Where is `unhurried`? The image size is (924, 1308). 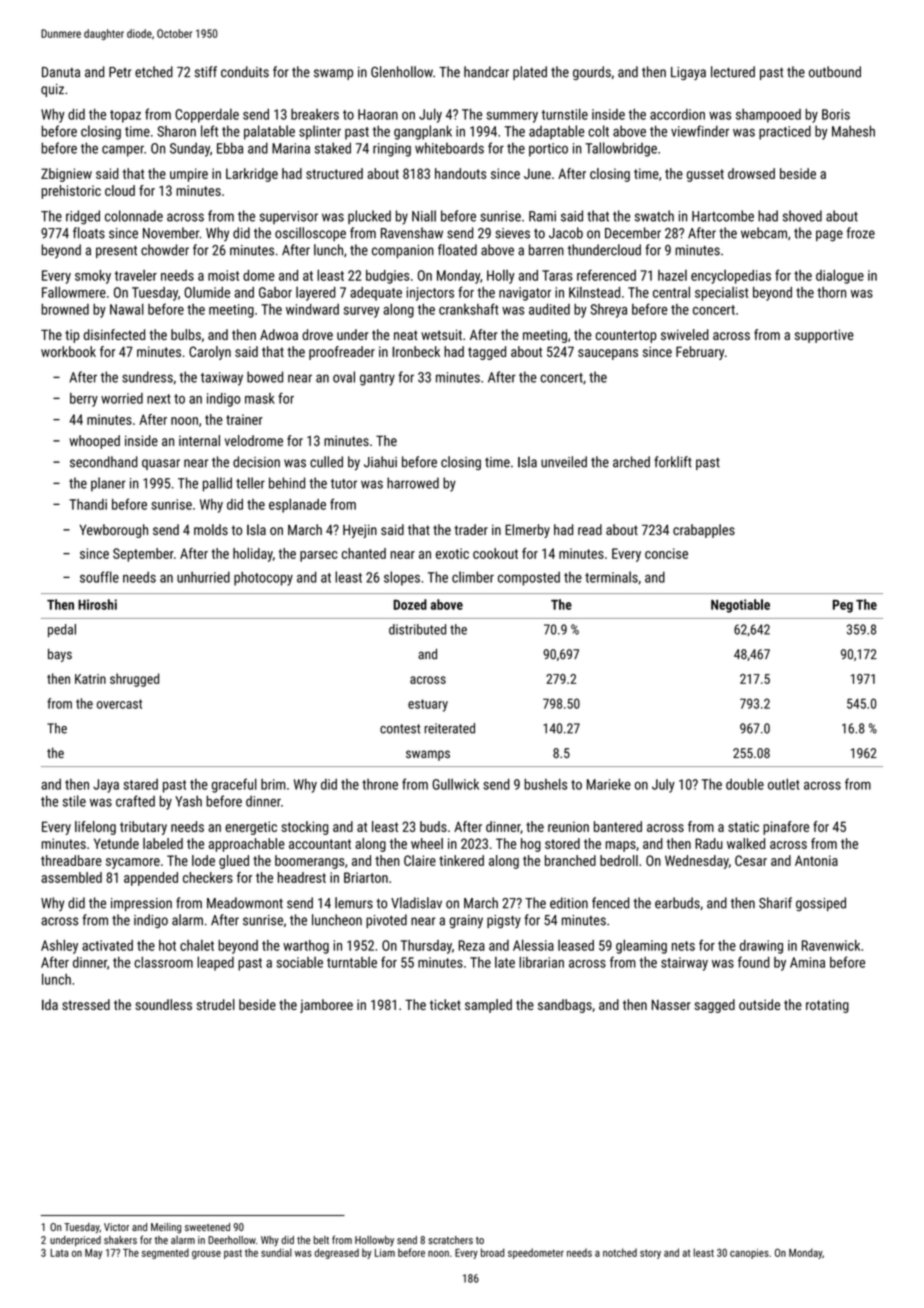
unhurried is located at coordinates (203, 577).
